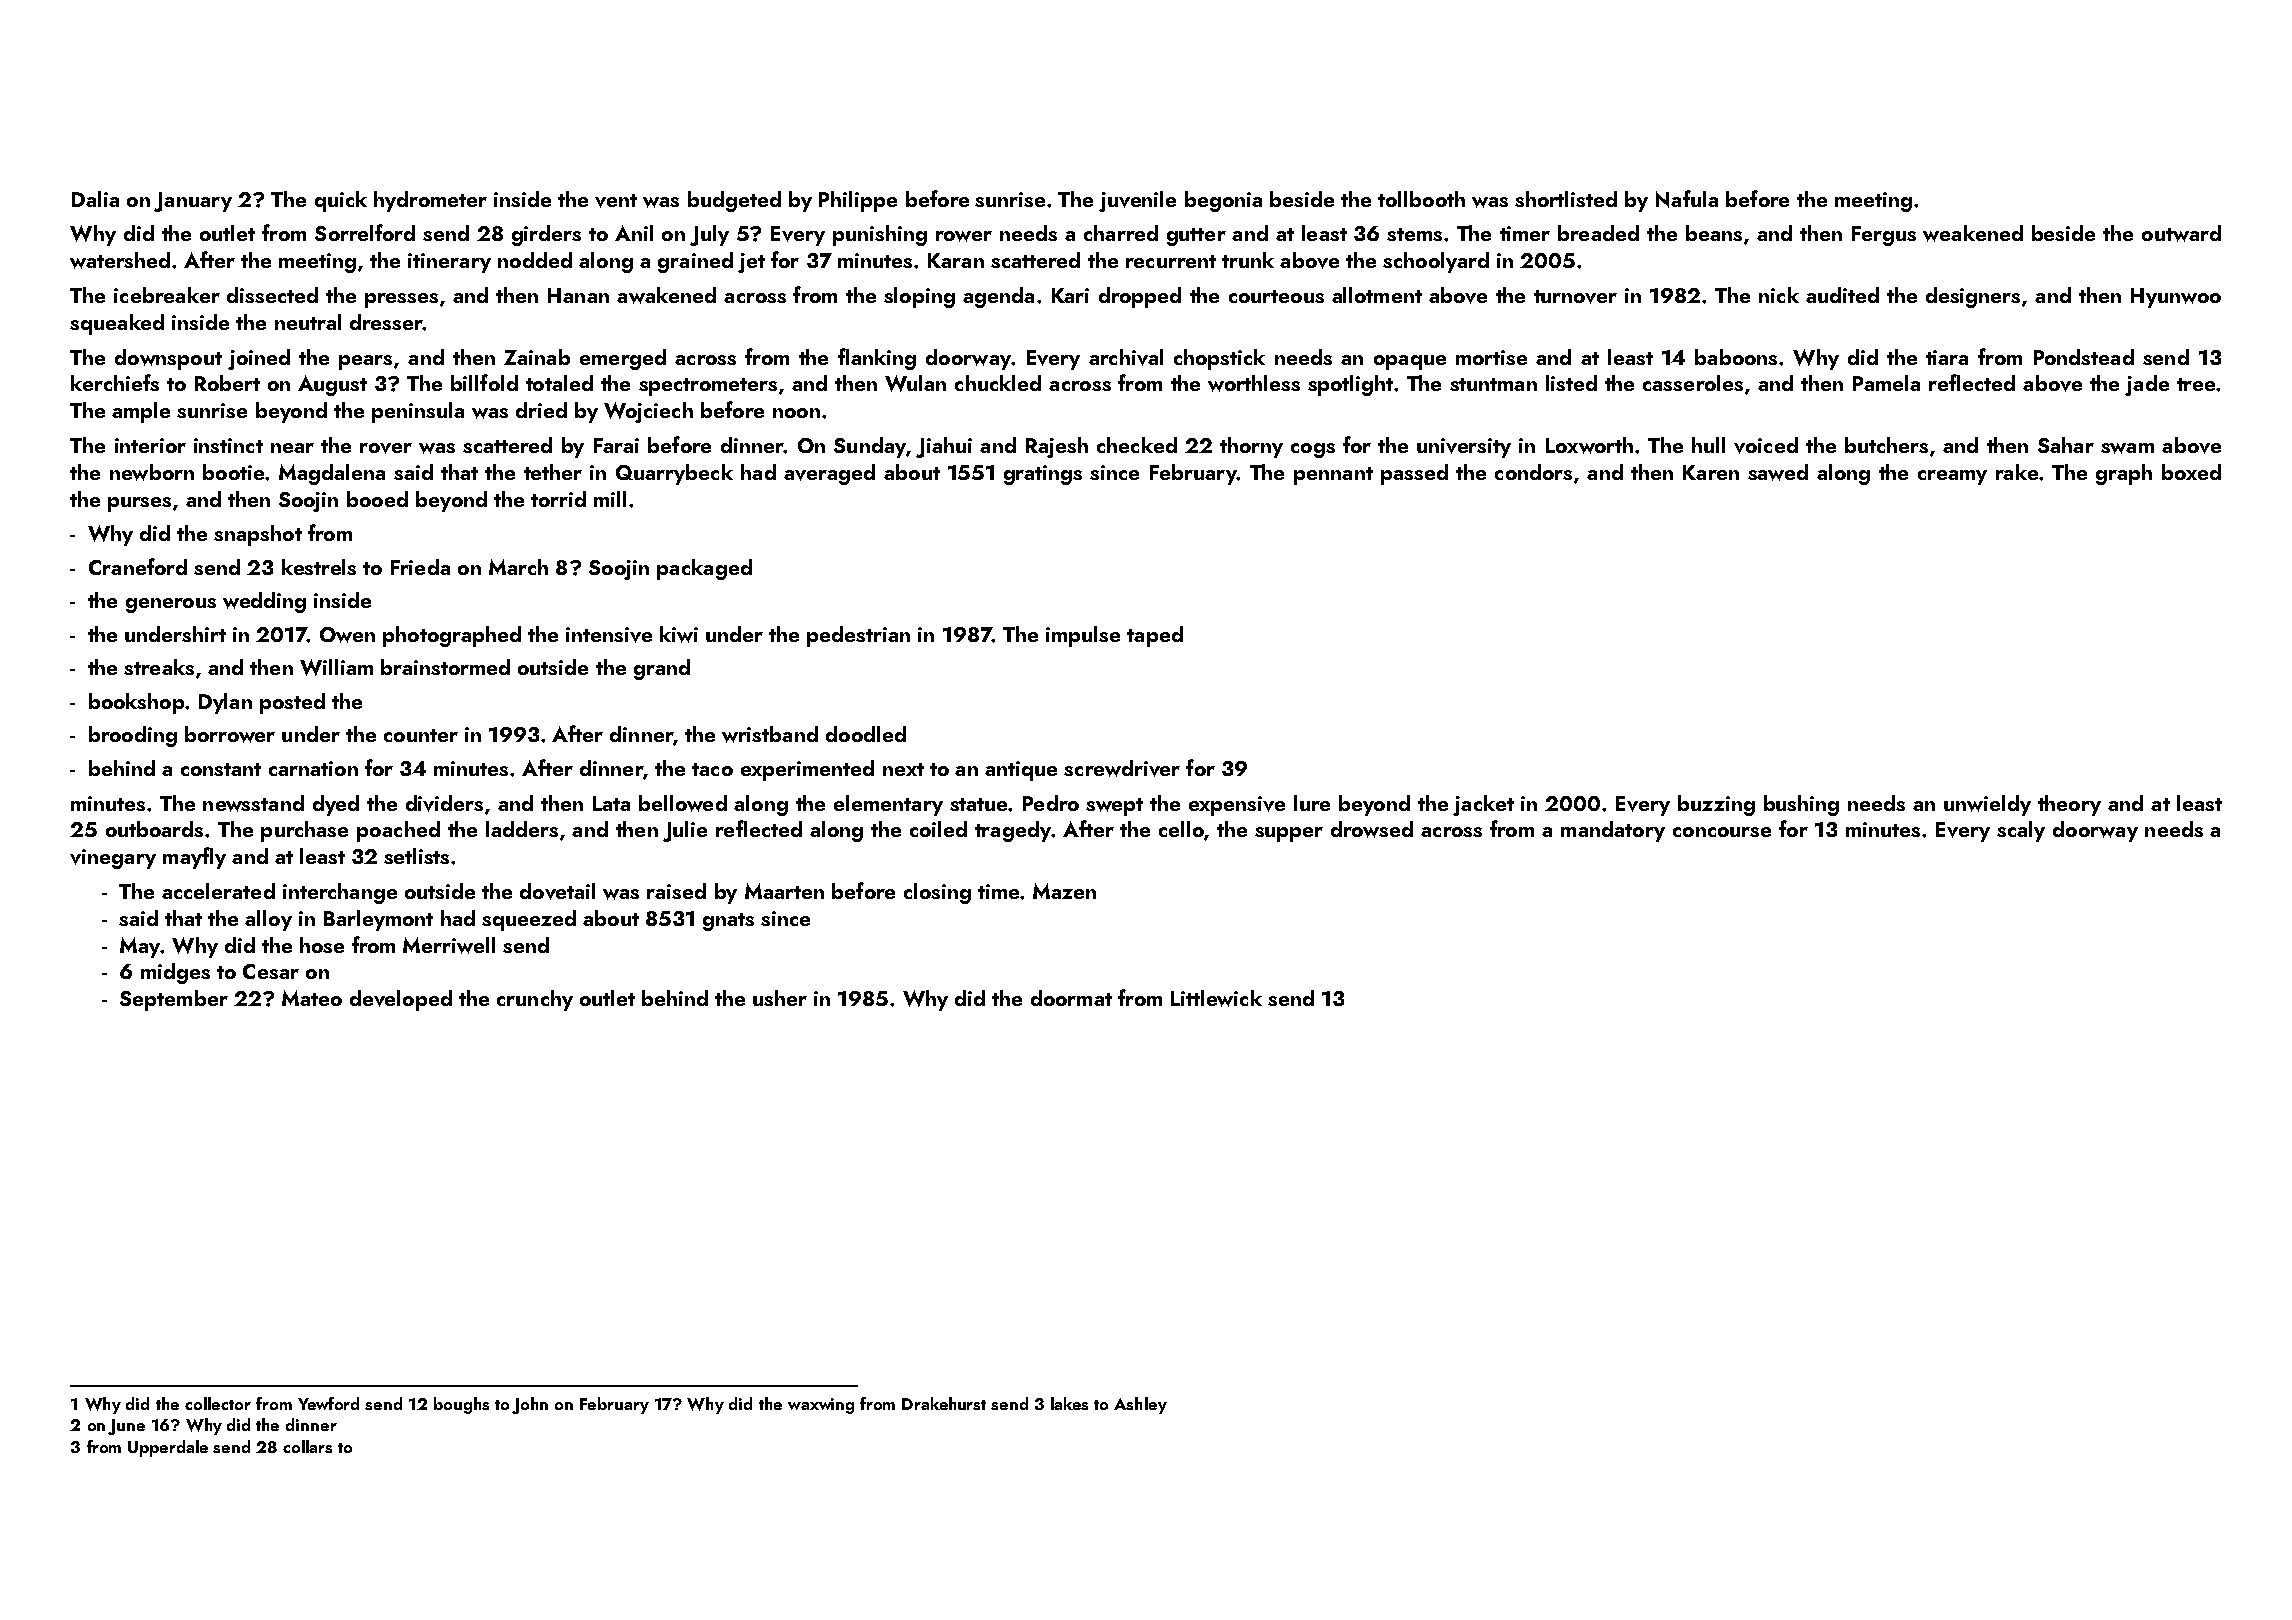 This screenshot has height=1620, width=2292. Describe the element at coordinates (2176, 298) in the screenshot. I see `Hyunwoo` at that location.
